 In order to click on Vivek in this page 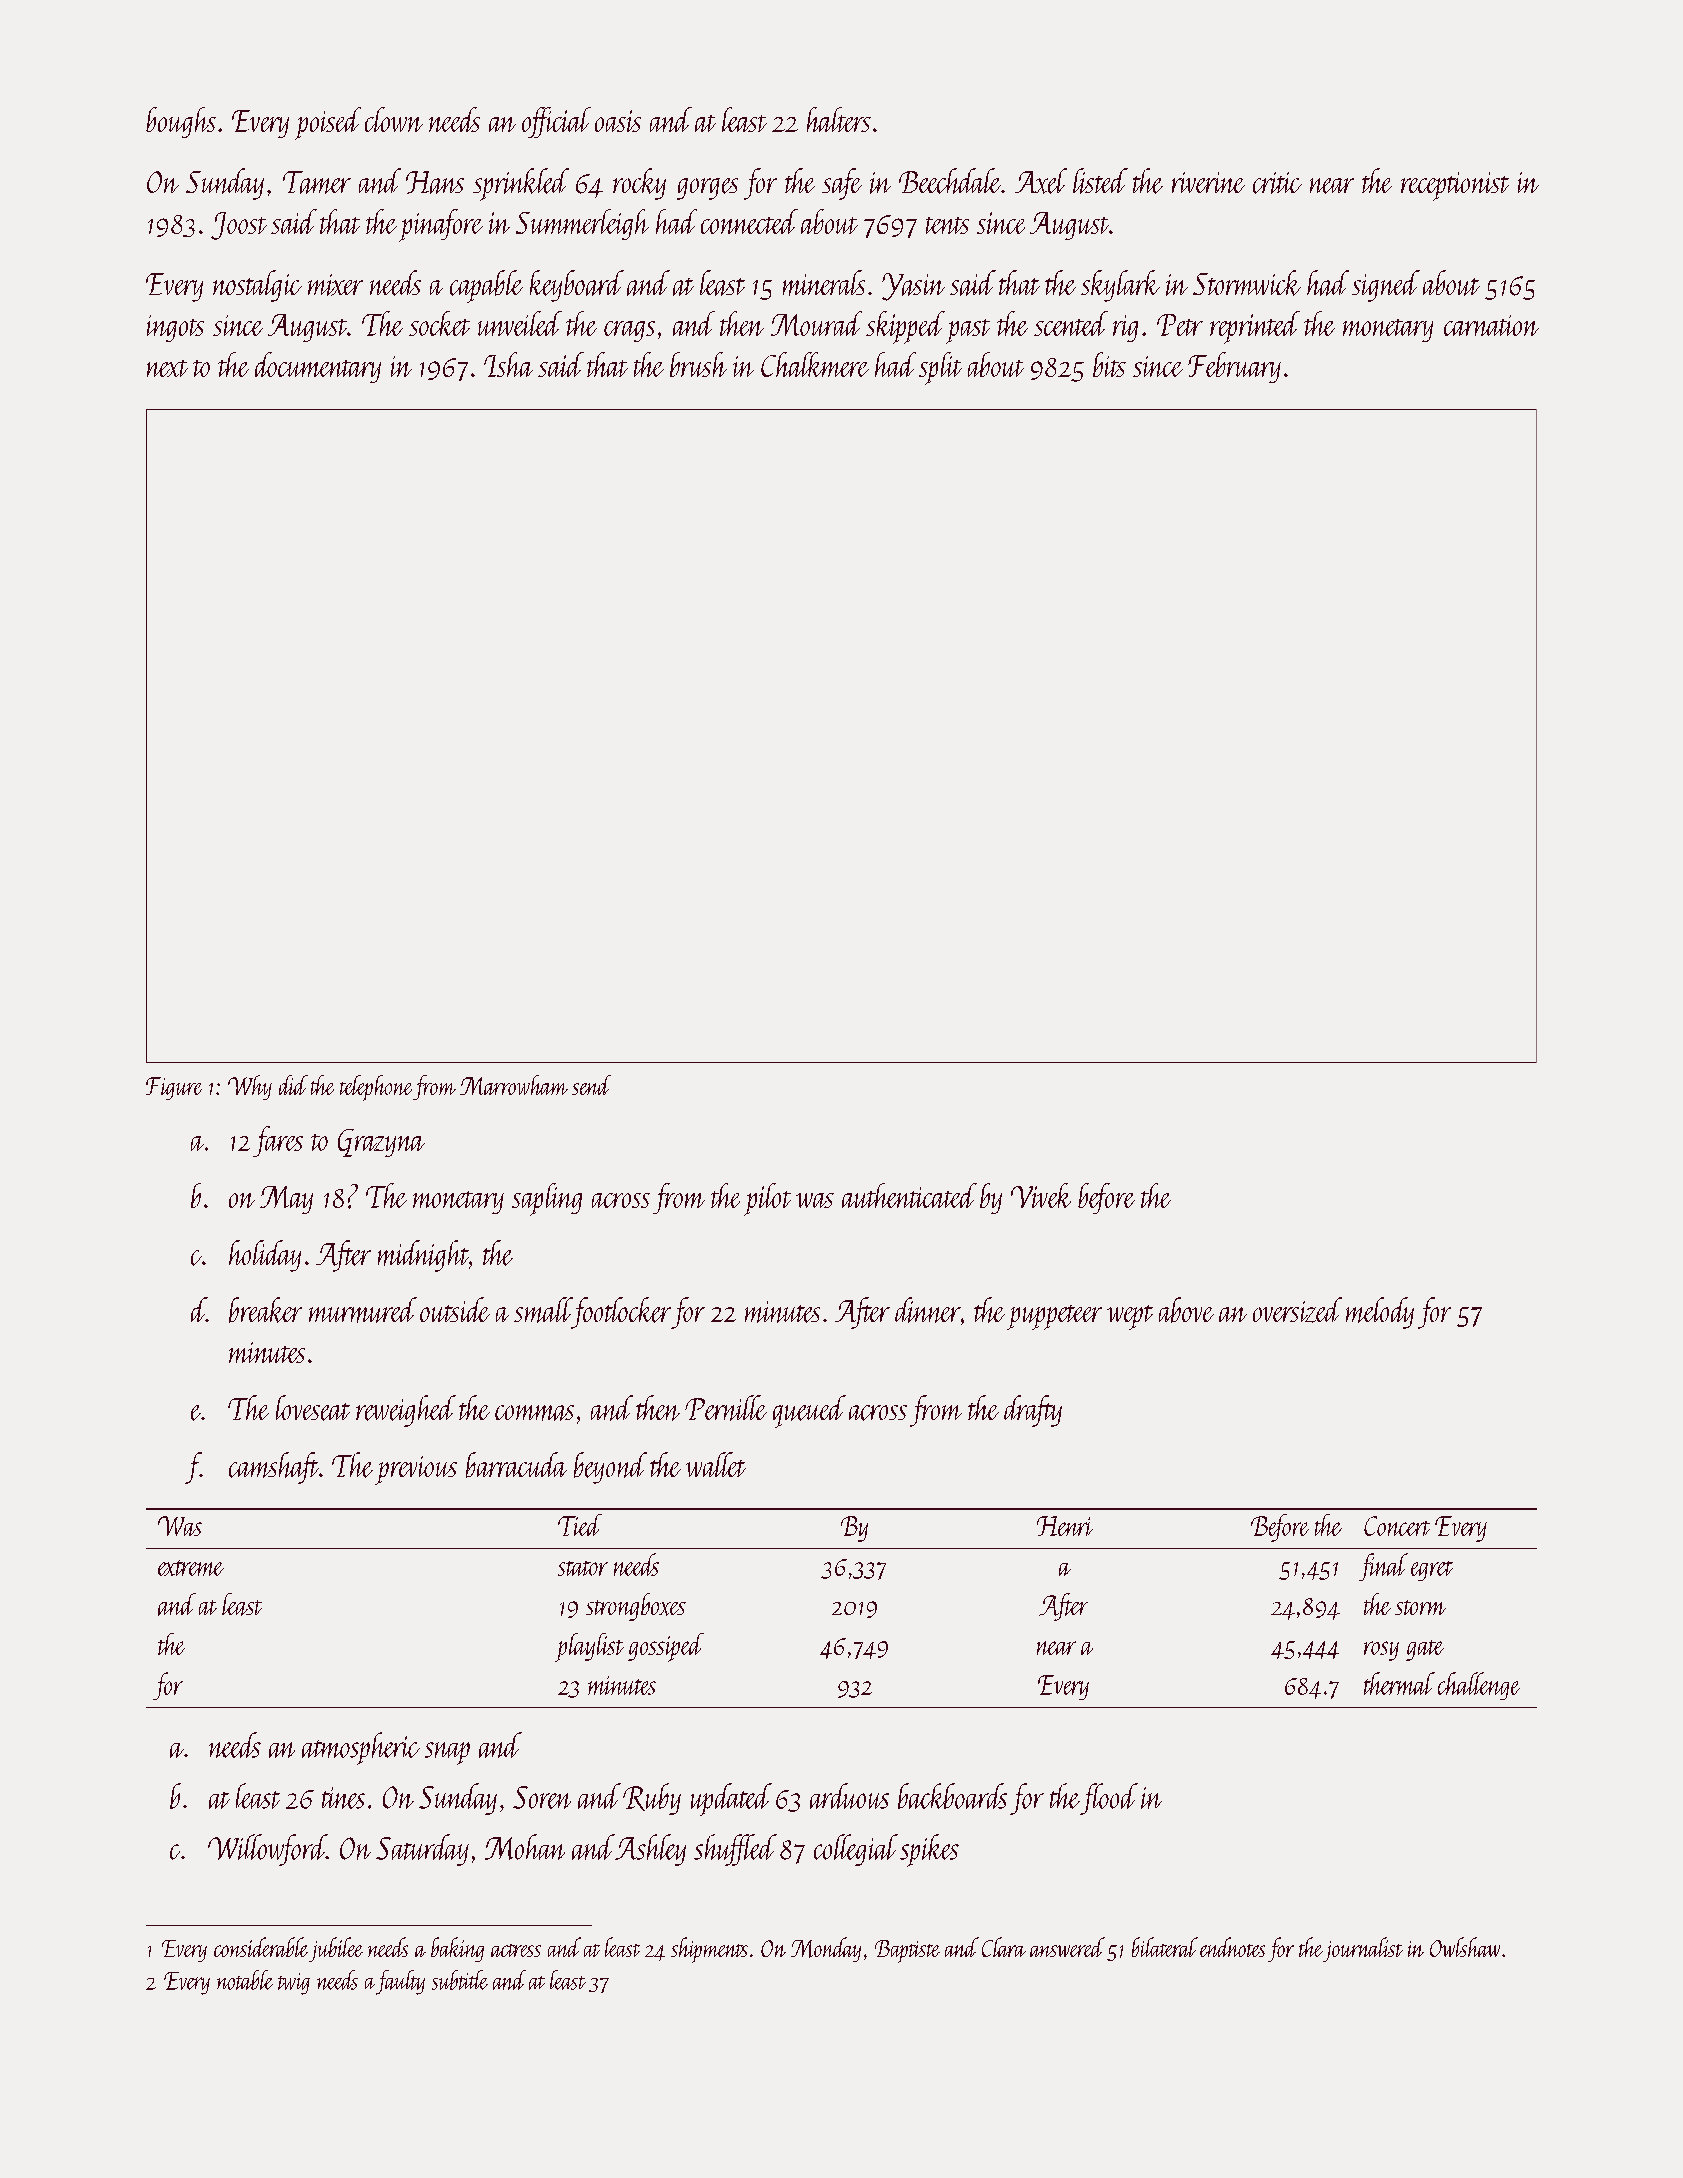, I will do `click(1041, 1195)`.
